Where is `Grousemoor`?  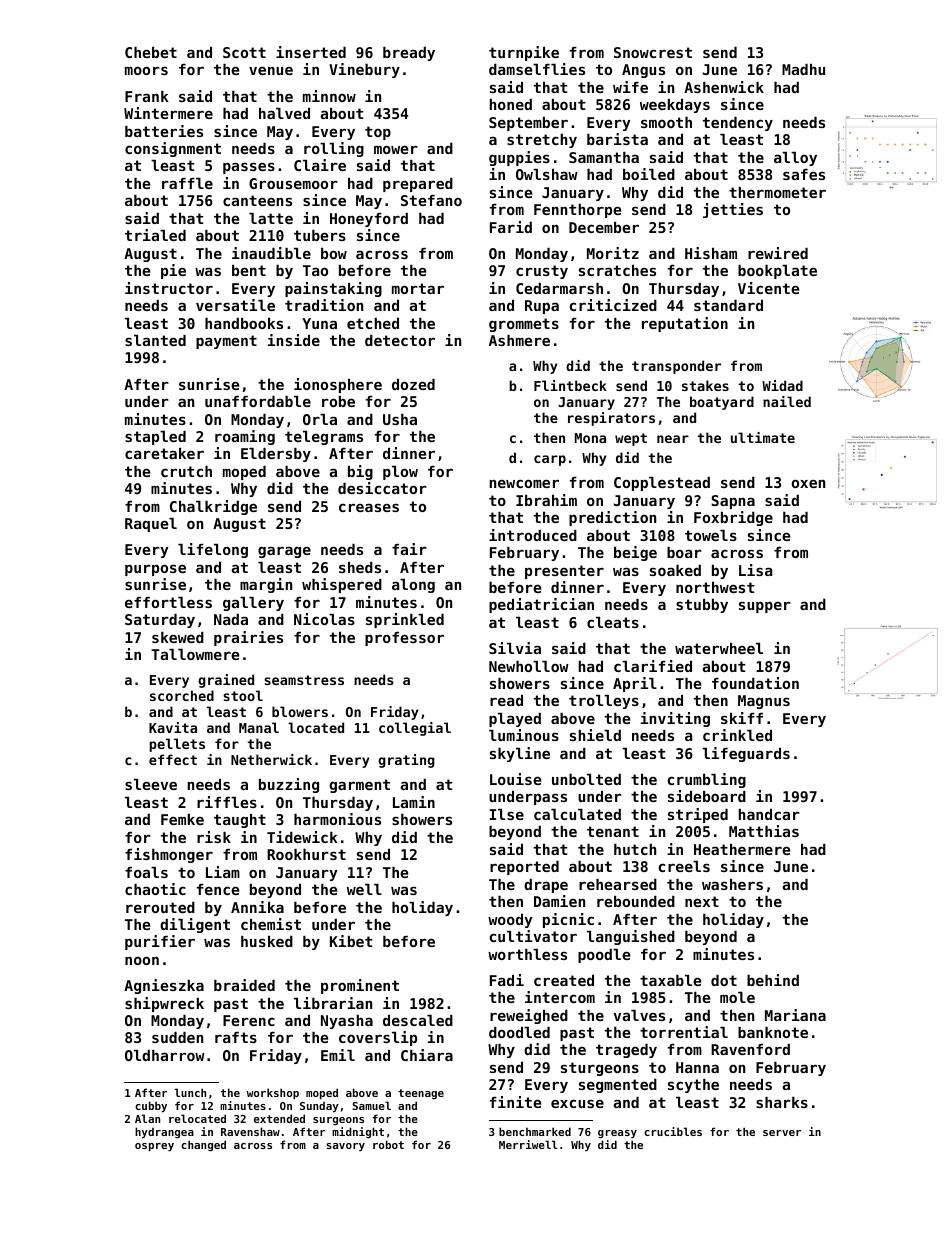 Grousemoor is located at coordinates (293, 183).
